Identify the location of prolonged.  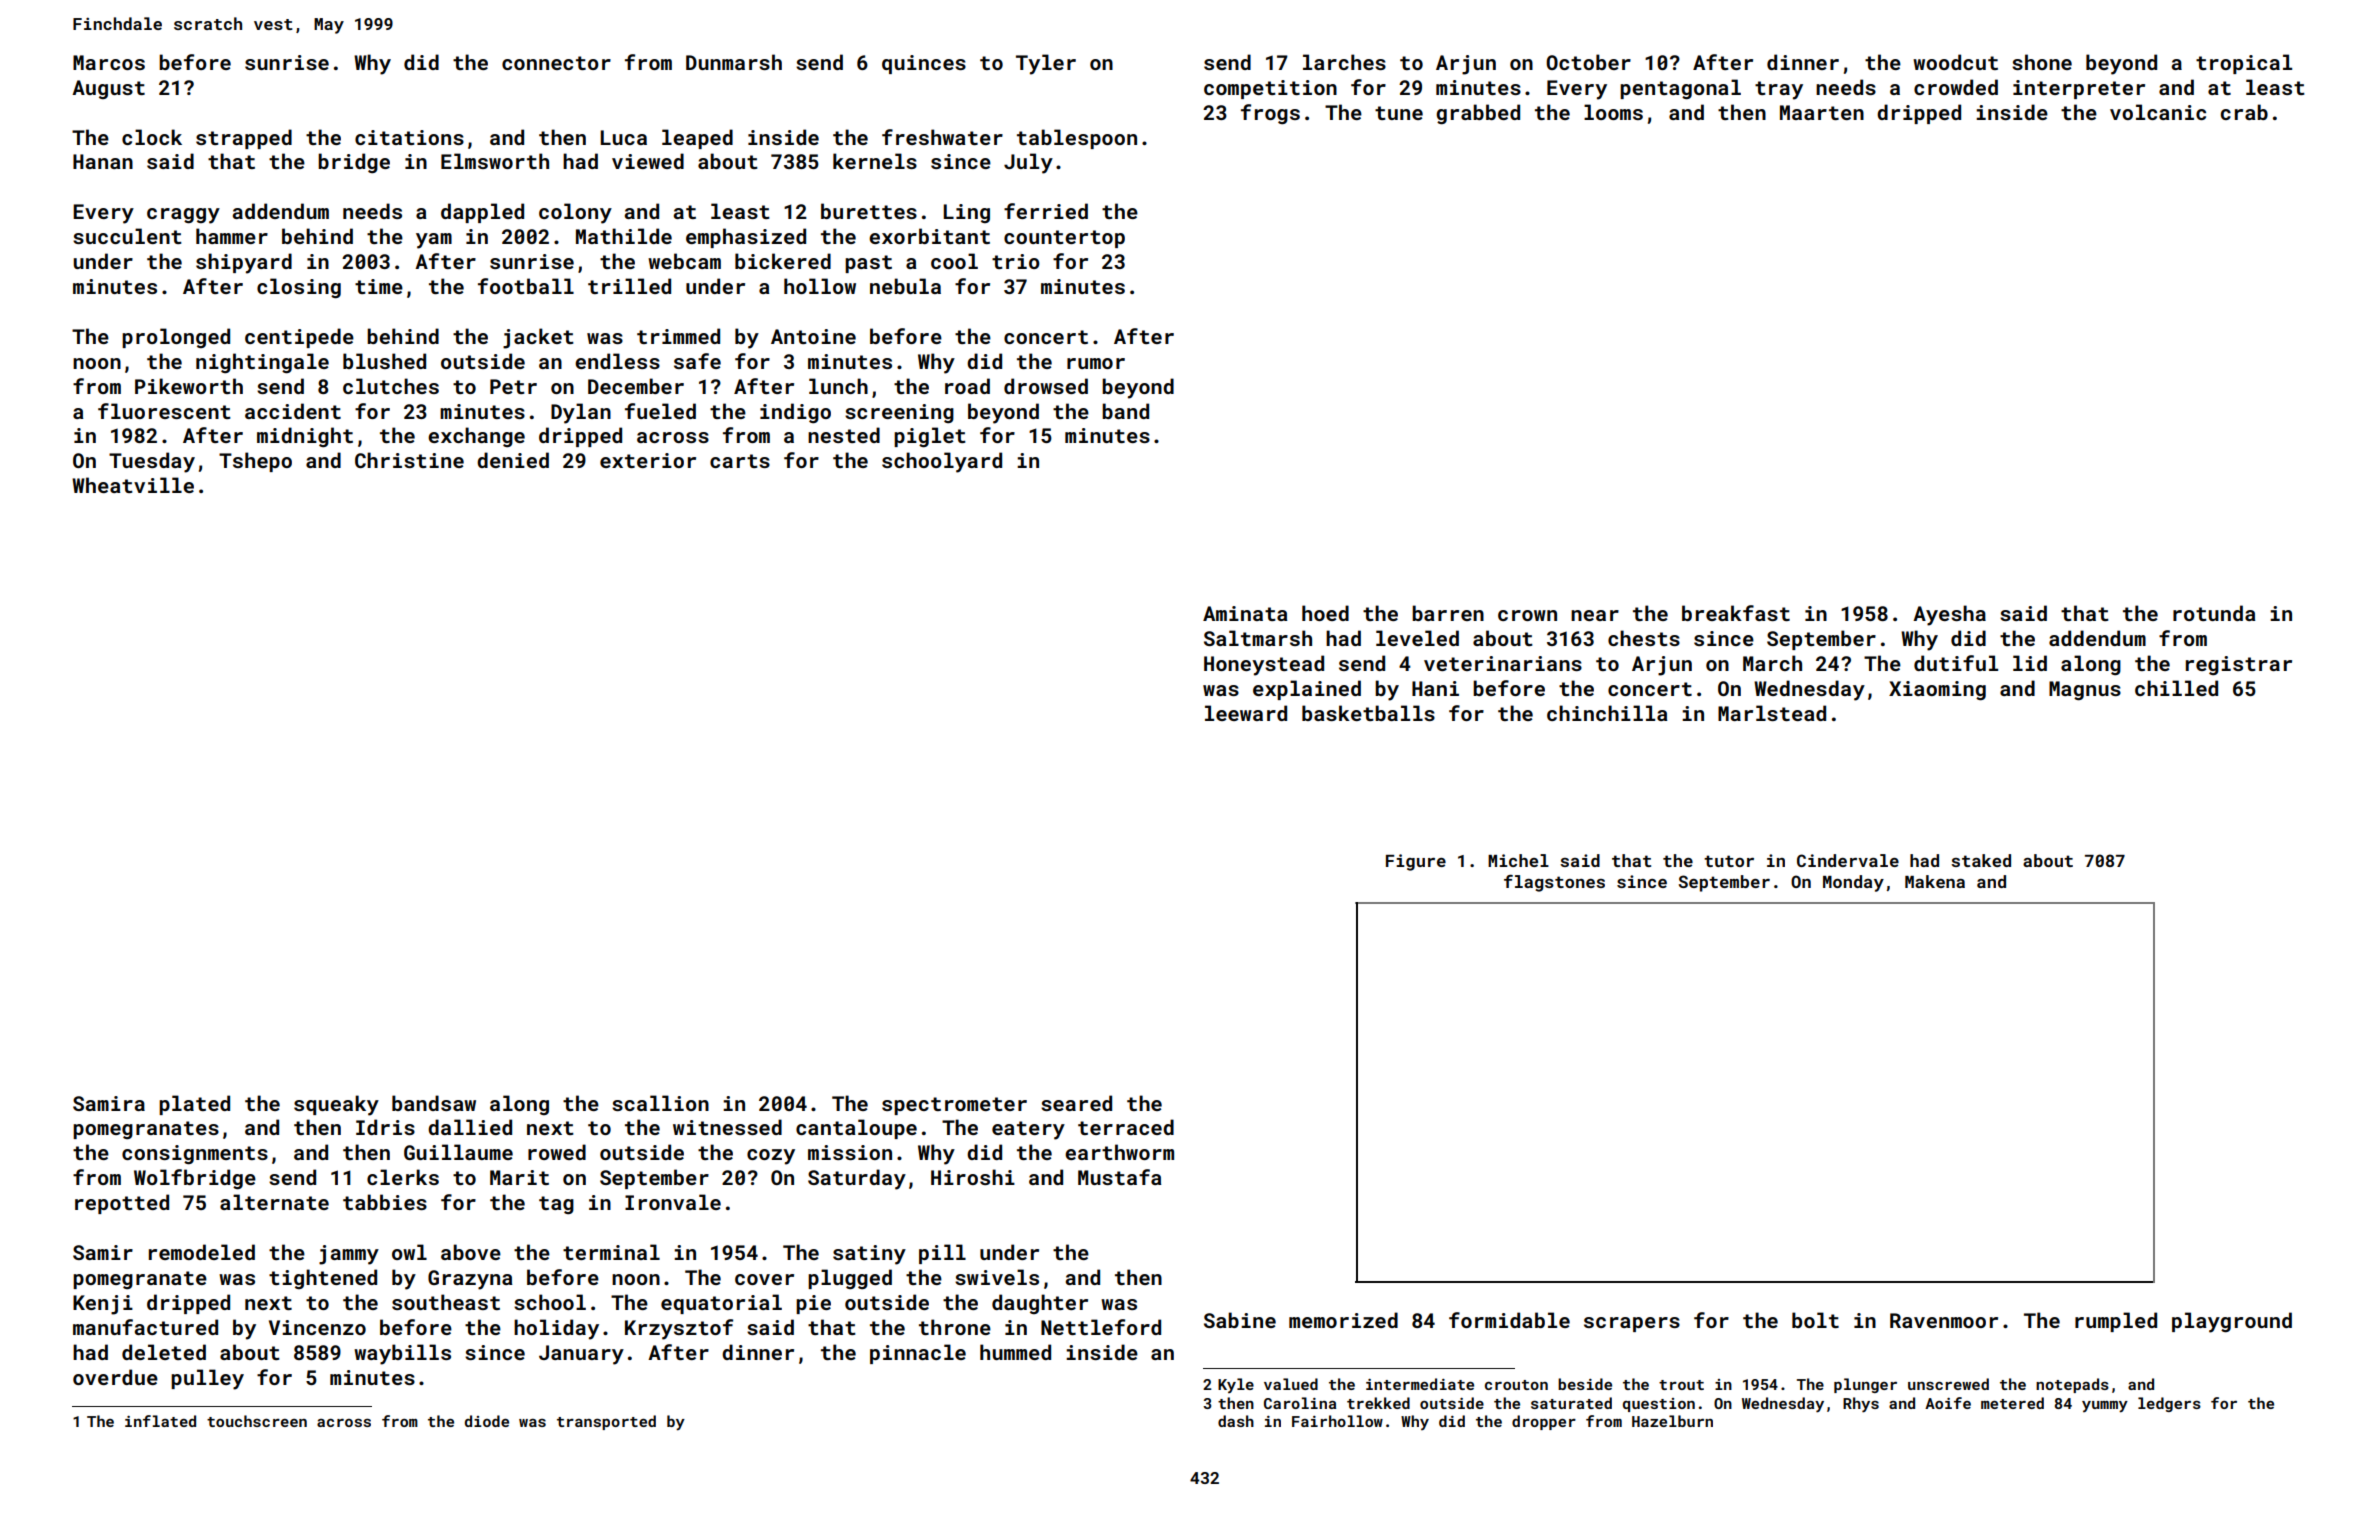
(176, 338).
